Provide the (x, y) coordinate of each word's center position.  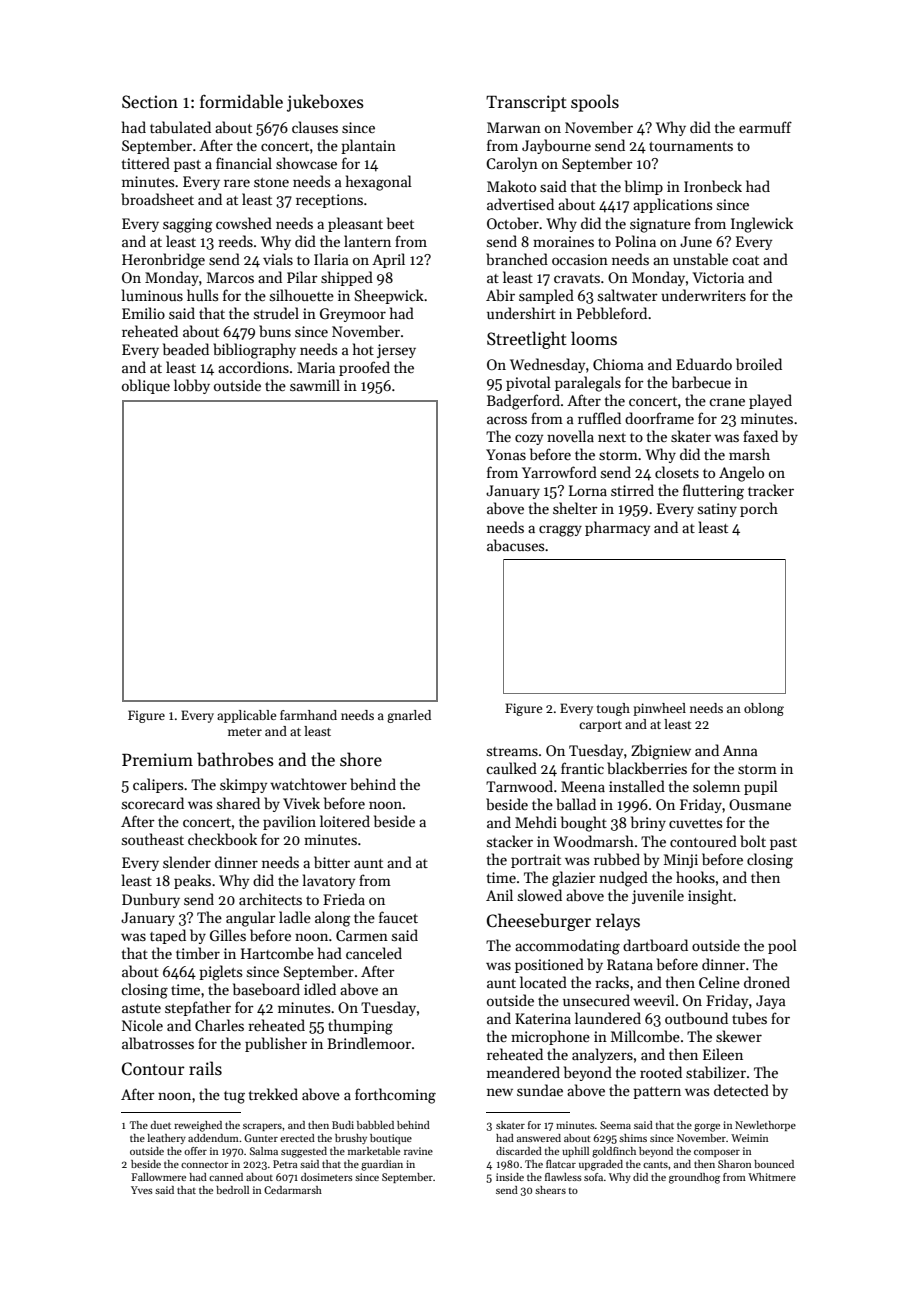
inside (510, 1177)
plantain (368, 146)
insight (710, 897)
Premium (157, 760)
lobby (192, 386)
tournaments (691, 146)
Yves (142, 1190)
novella (570, 436)
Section (150, 102)
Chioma (618, 364)
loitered (345, 821)
